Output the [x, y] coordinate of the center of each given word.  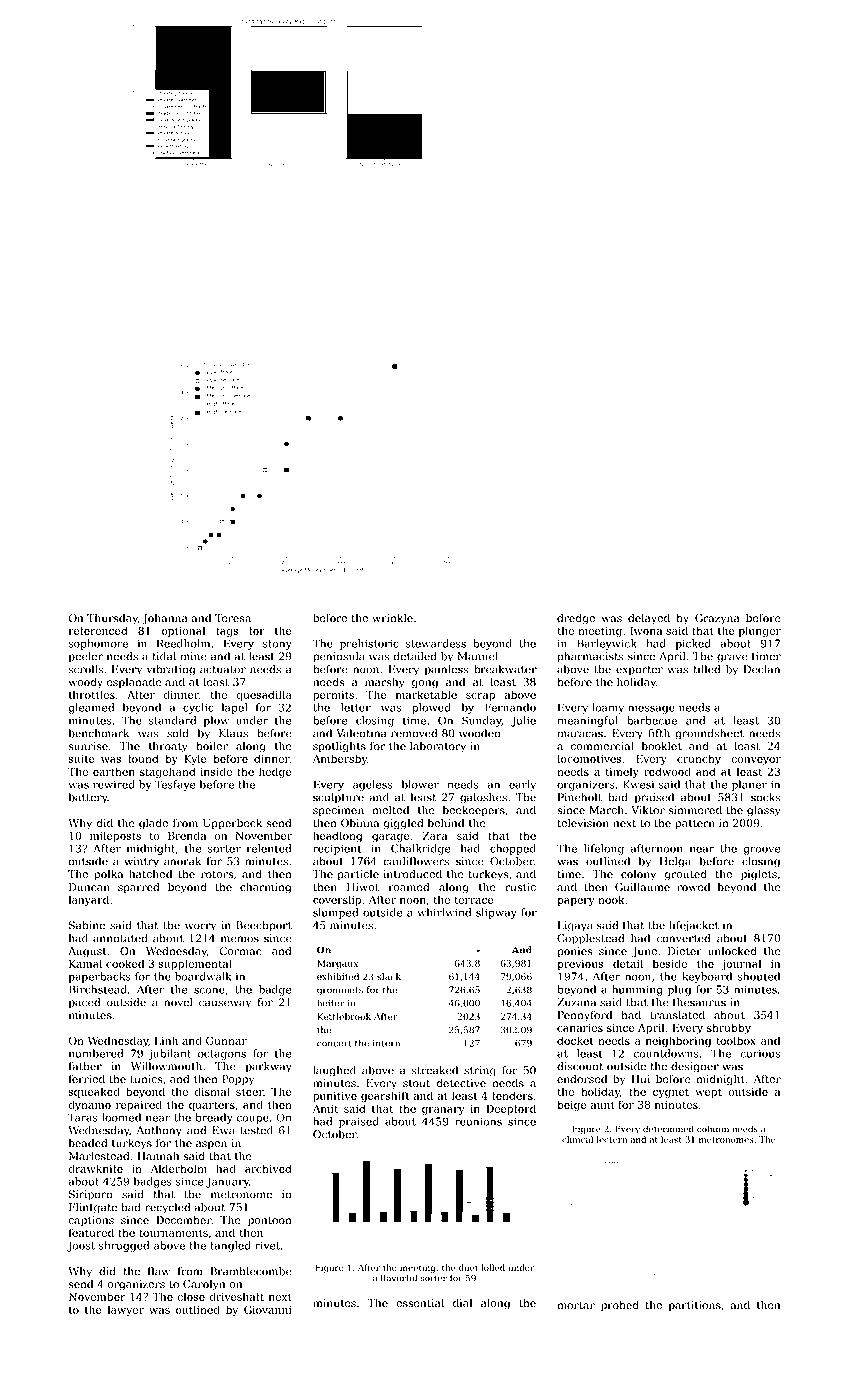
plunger [760, 631]
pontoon [270, 1222]
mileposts [115, 836]
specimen [338, 811]
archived [268, 1168]
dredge [576, 619]
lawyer [126, 1310]
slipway [496, 913]
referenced [98, 630]
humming [637, 990]
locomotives [589, 758]
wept [708, 1093]
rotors [217, 875]
